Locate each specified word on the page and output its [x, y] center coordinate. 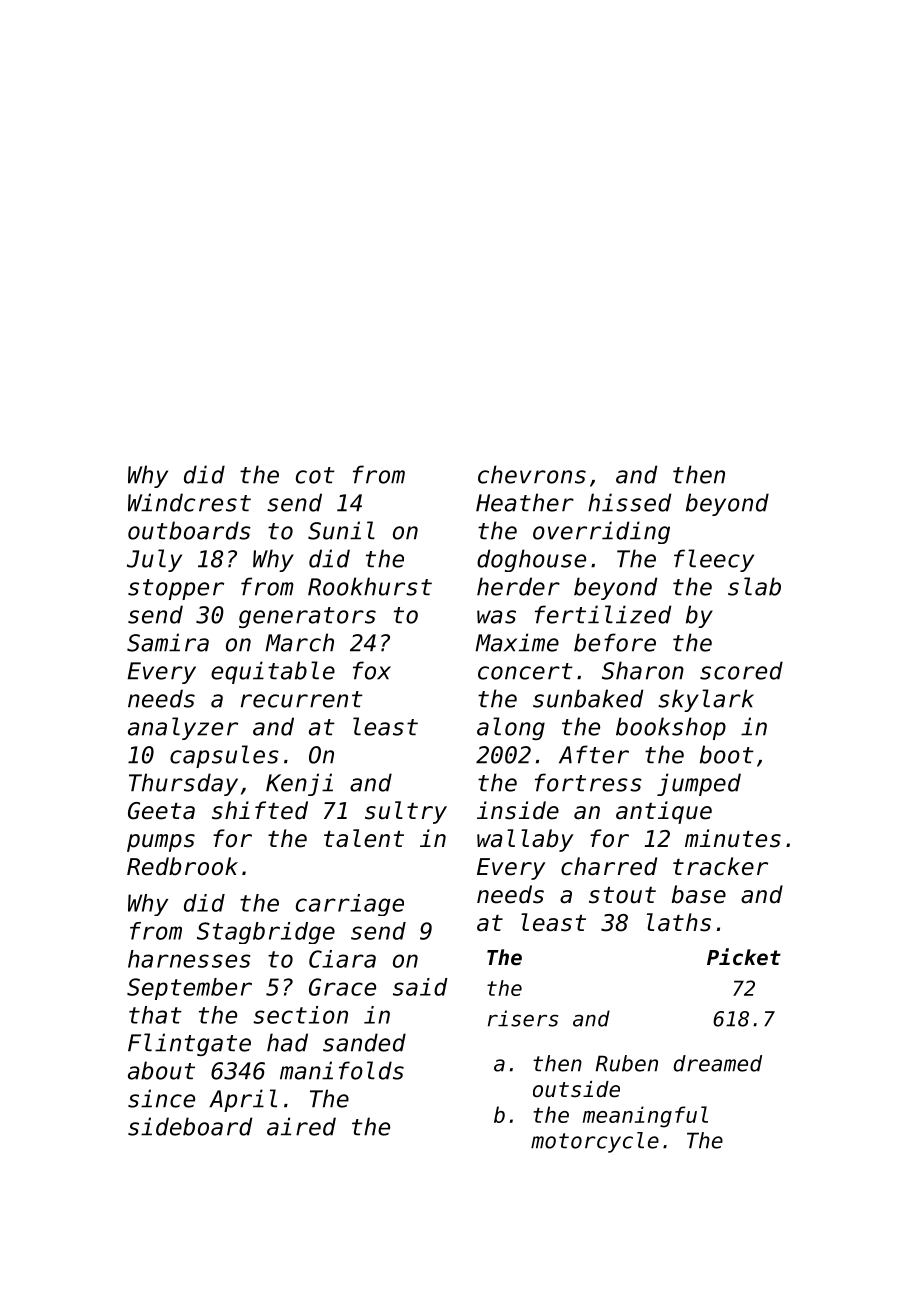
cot [315, 475]
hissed [629, 502]
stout [622, 895]
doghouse [531, 560]
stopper [176, 589]
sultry [406, 812]
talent [364, 838]
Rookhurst [370, 586]
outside [576, 1089]
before [615, 642]
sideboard [190, 1126]
